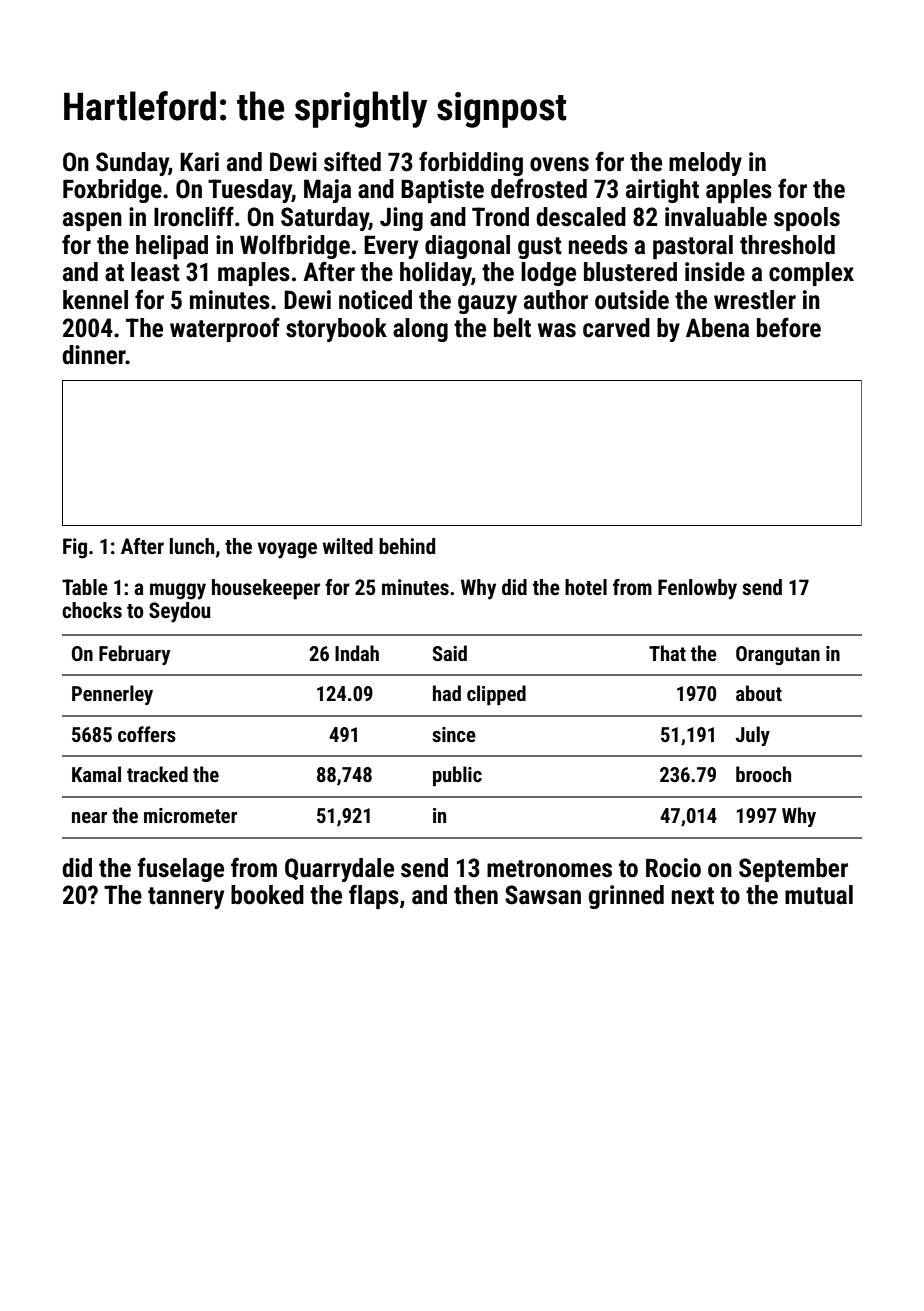 This image has width=924, height=1311. I want to click on chocks, so click(92, 610).
